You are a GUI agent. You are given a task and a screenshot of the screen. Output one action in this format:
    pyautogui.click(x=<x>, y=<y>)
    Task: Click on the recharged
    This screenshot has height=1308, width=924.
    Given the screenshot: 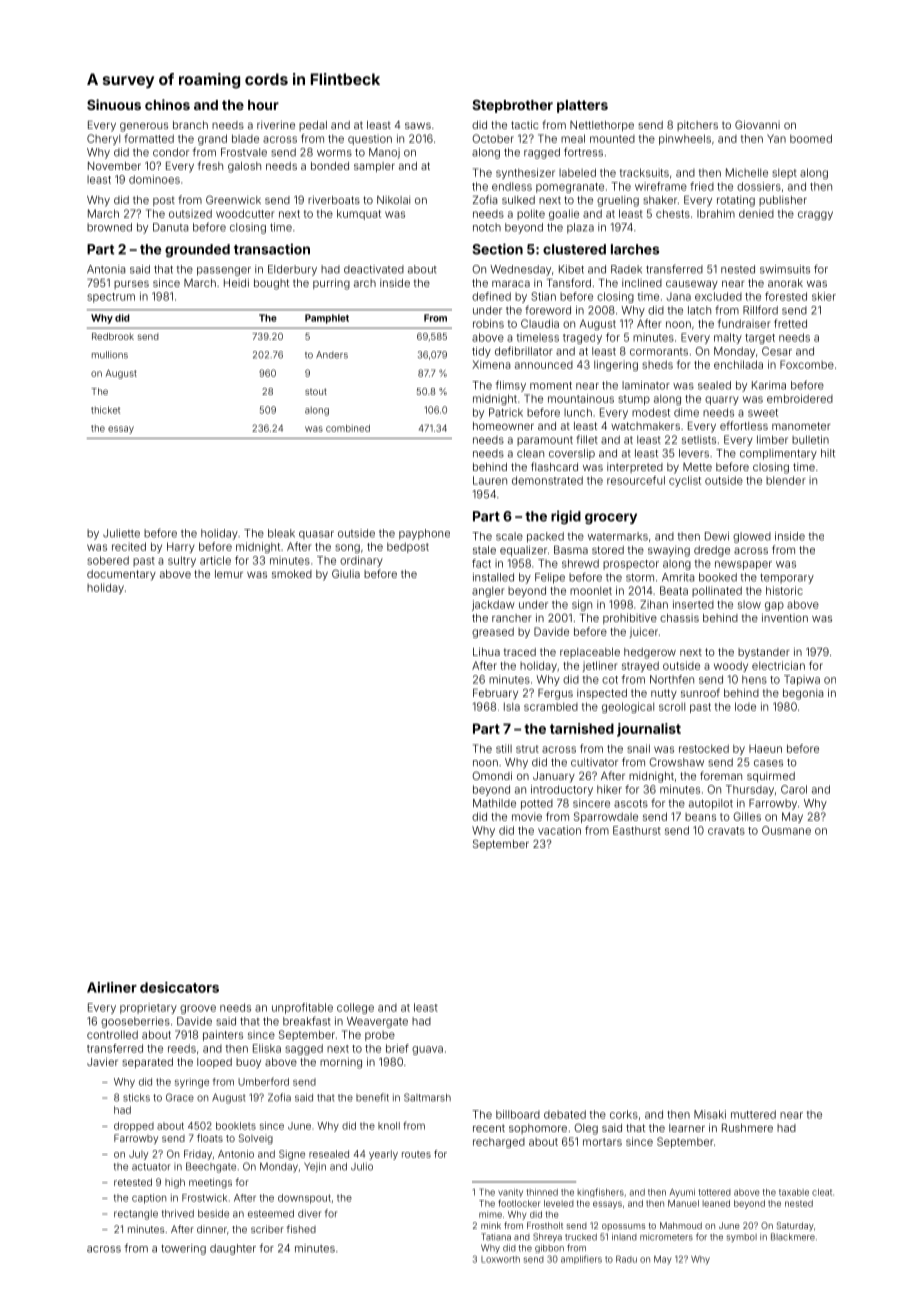 What is the action you would take?
    pyautogui.click(x=499, y=1142)
